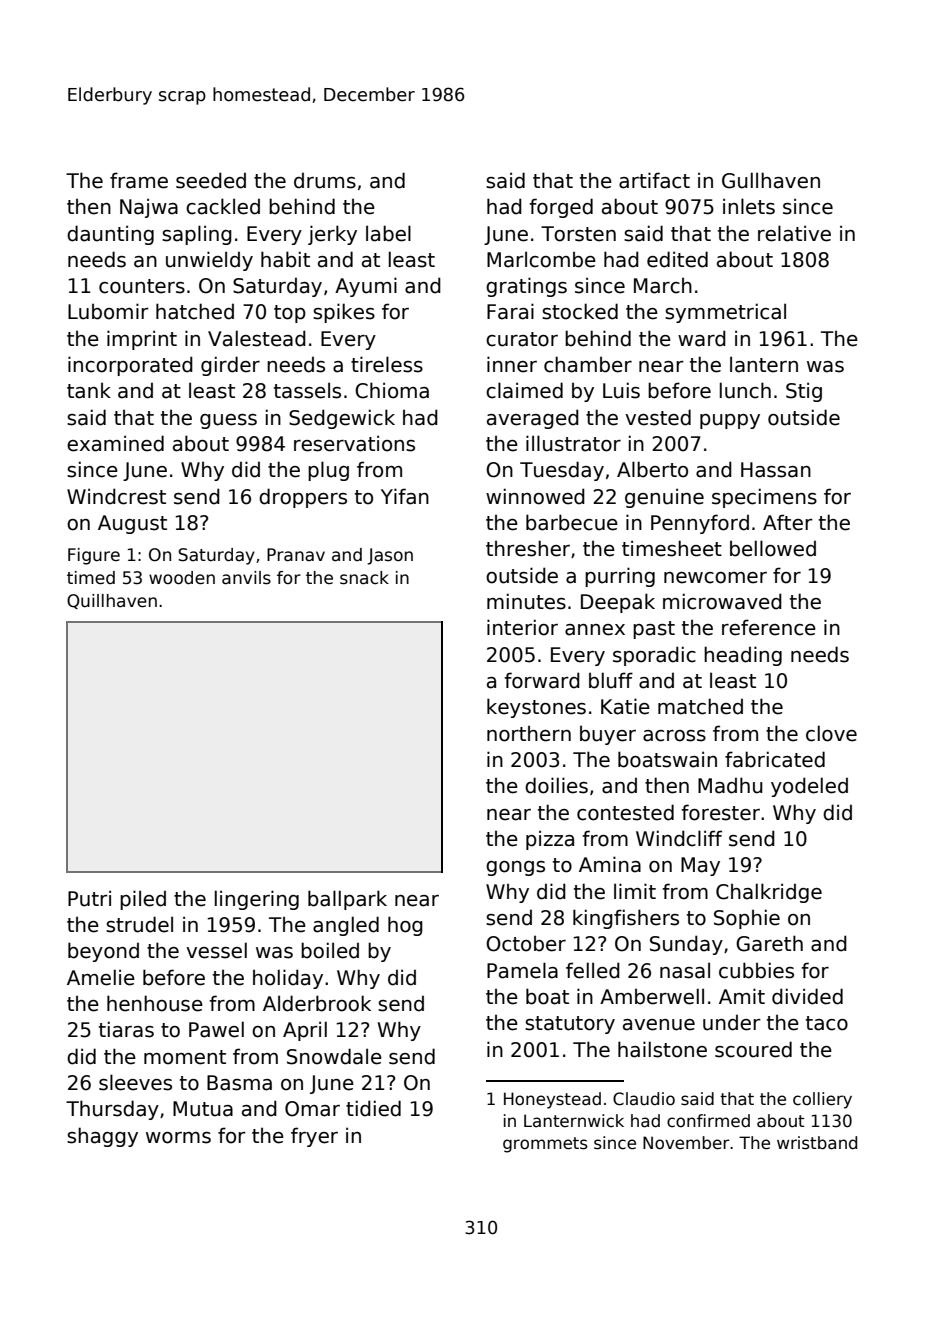  I want to click on snack, so click(364, 578).
